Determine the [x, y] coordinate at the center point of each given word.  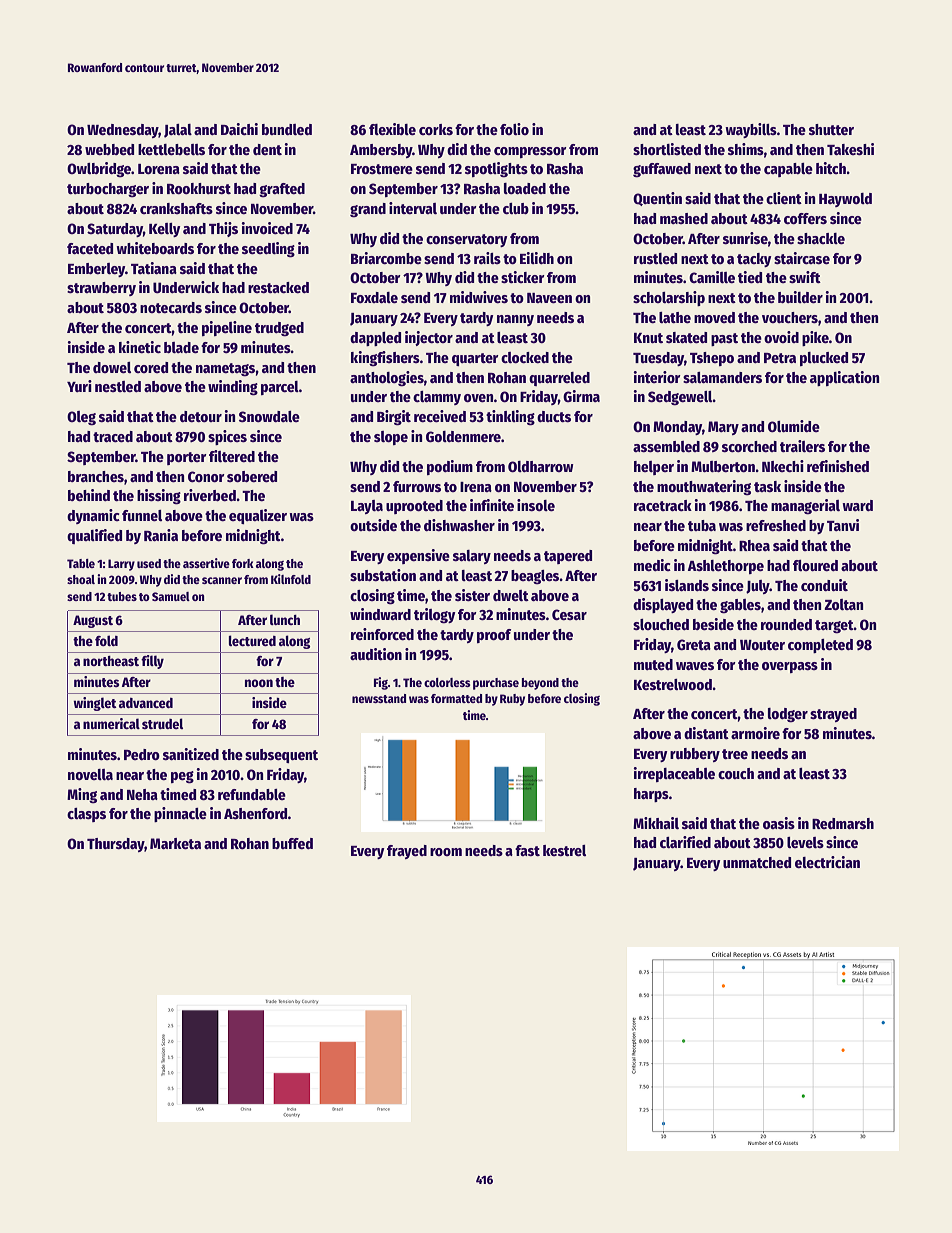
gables [740, 606]
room [446, 852]
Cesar [569, 614]
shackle [821, 238]
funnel [142, 515]
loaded [525, 188]
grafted [282, 190]
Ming [82, 795]
